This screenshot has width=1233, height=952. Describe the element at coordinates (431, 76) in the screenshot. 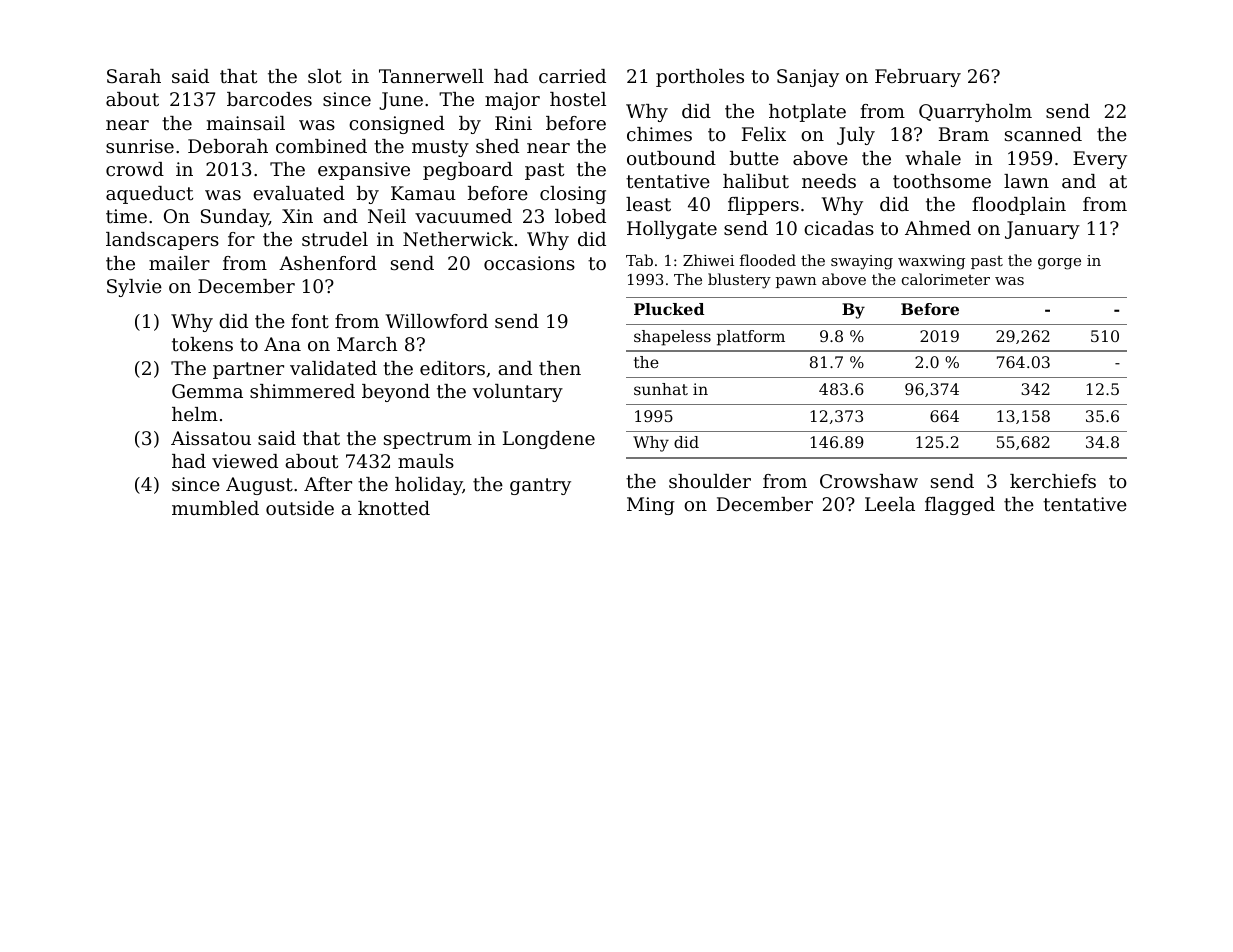

I see `Tannerwell` at that location.
